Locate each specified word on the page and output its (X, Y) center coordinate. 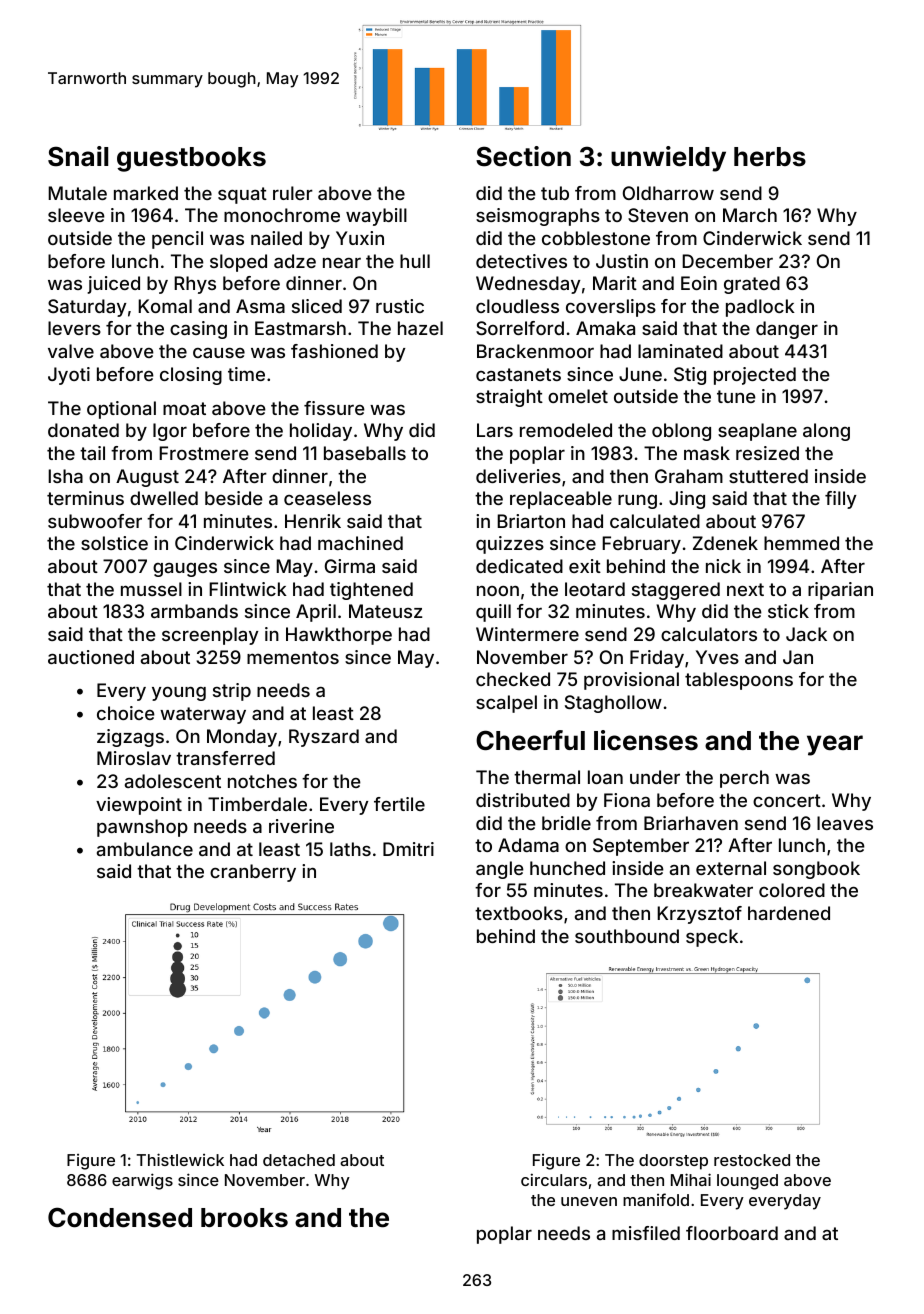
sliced (317, 306)
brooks (244, 1218)
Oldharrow (668, 193)
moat (184, 408)
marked (146, 193)
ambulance (145, 849)
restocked (752, 1160)
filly (841, 500)
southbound (627, 936)
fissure (334, 408)
